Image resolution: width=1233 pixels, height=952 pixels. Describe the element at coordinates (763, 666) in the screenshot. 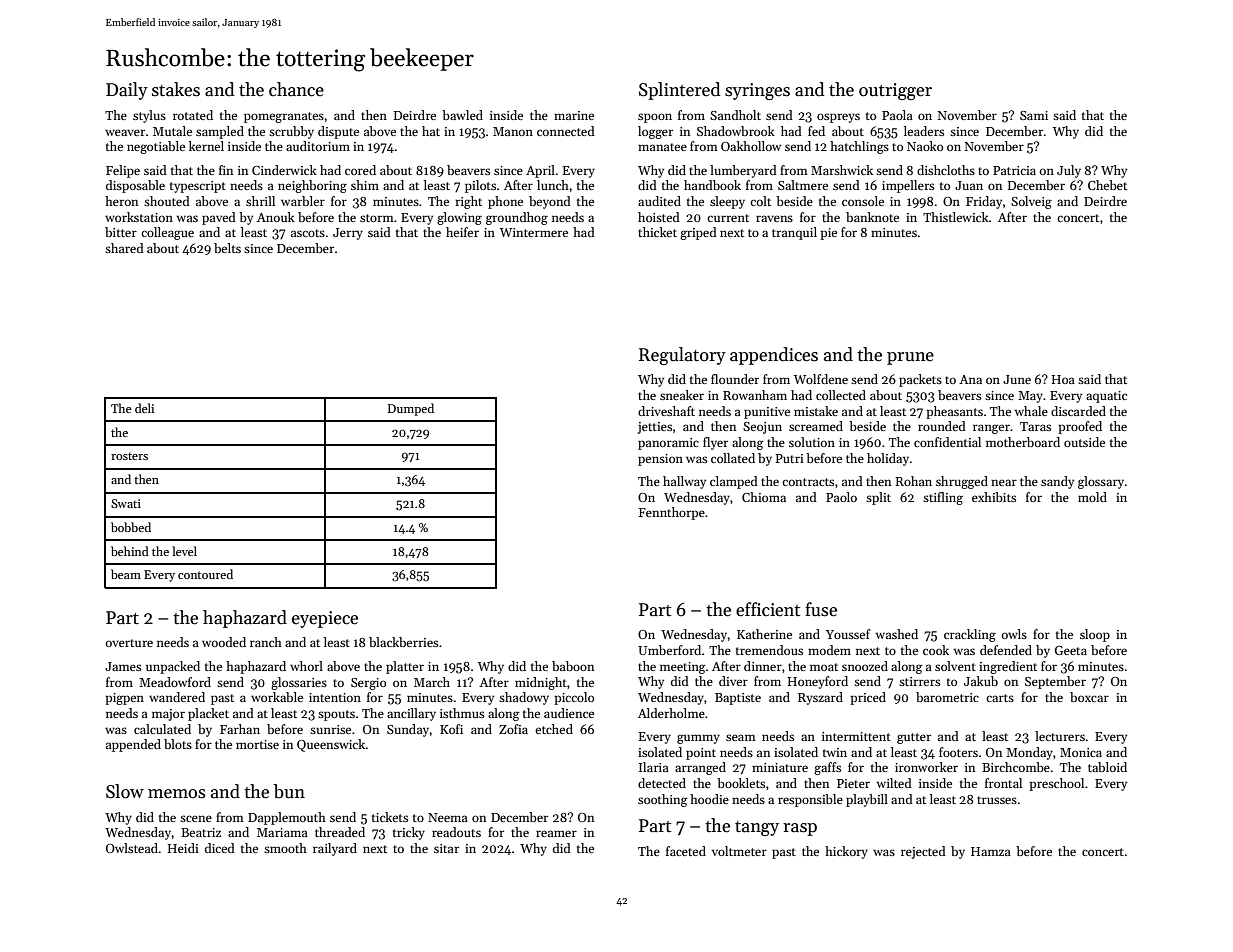

I see `dinner` at that location.
